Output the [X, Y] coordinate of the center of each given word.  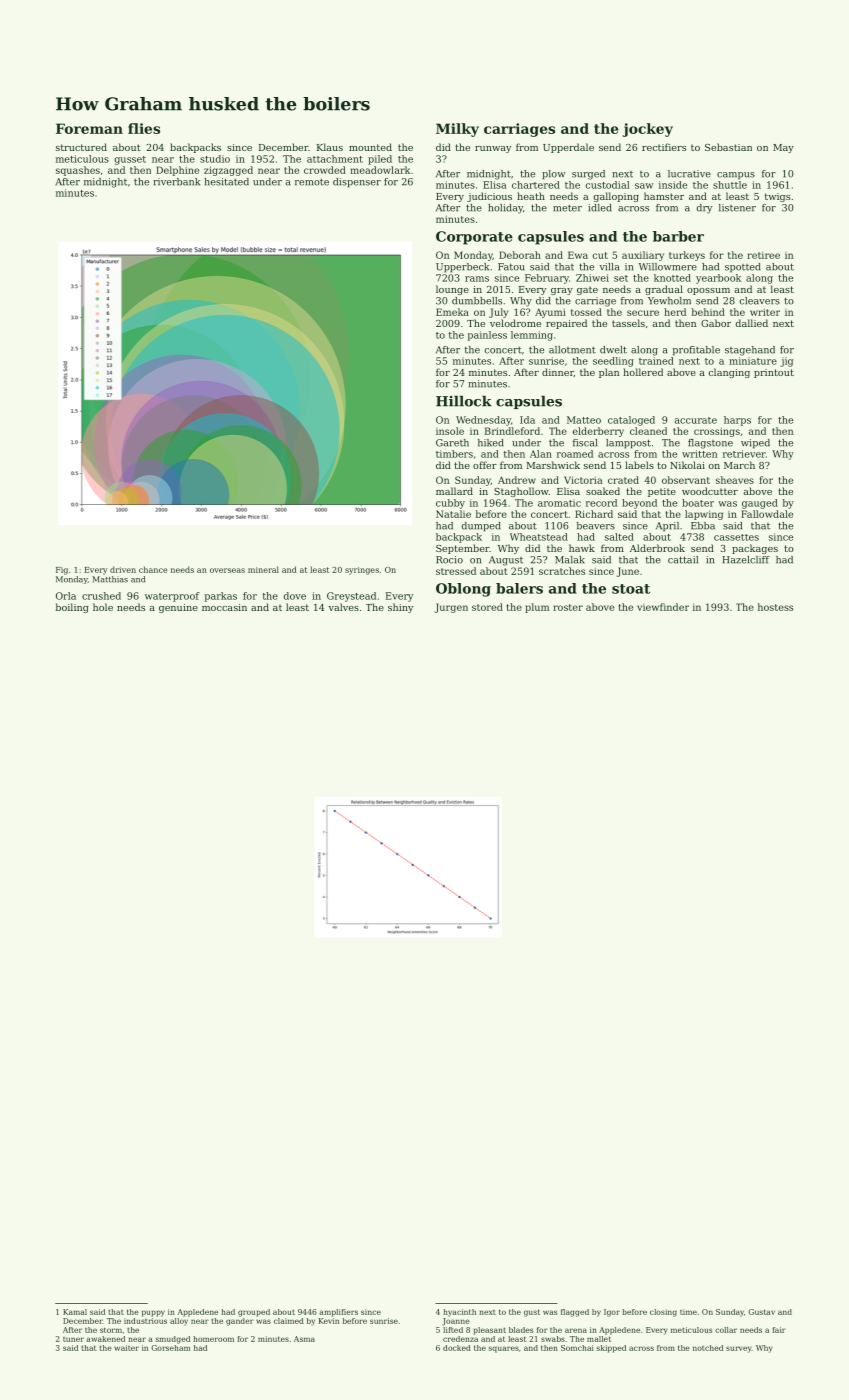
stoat [631, 589]
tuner [73, 1339]
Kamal [75, 1312]
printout [774, 373]
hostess [775, 607]
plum [537, 608]
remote [312, 182]
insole [450, 431]
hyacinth [459, 1313]
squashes [78, 171]
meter [567, 208]
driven [123, 569]
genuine [178, 608]
